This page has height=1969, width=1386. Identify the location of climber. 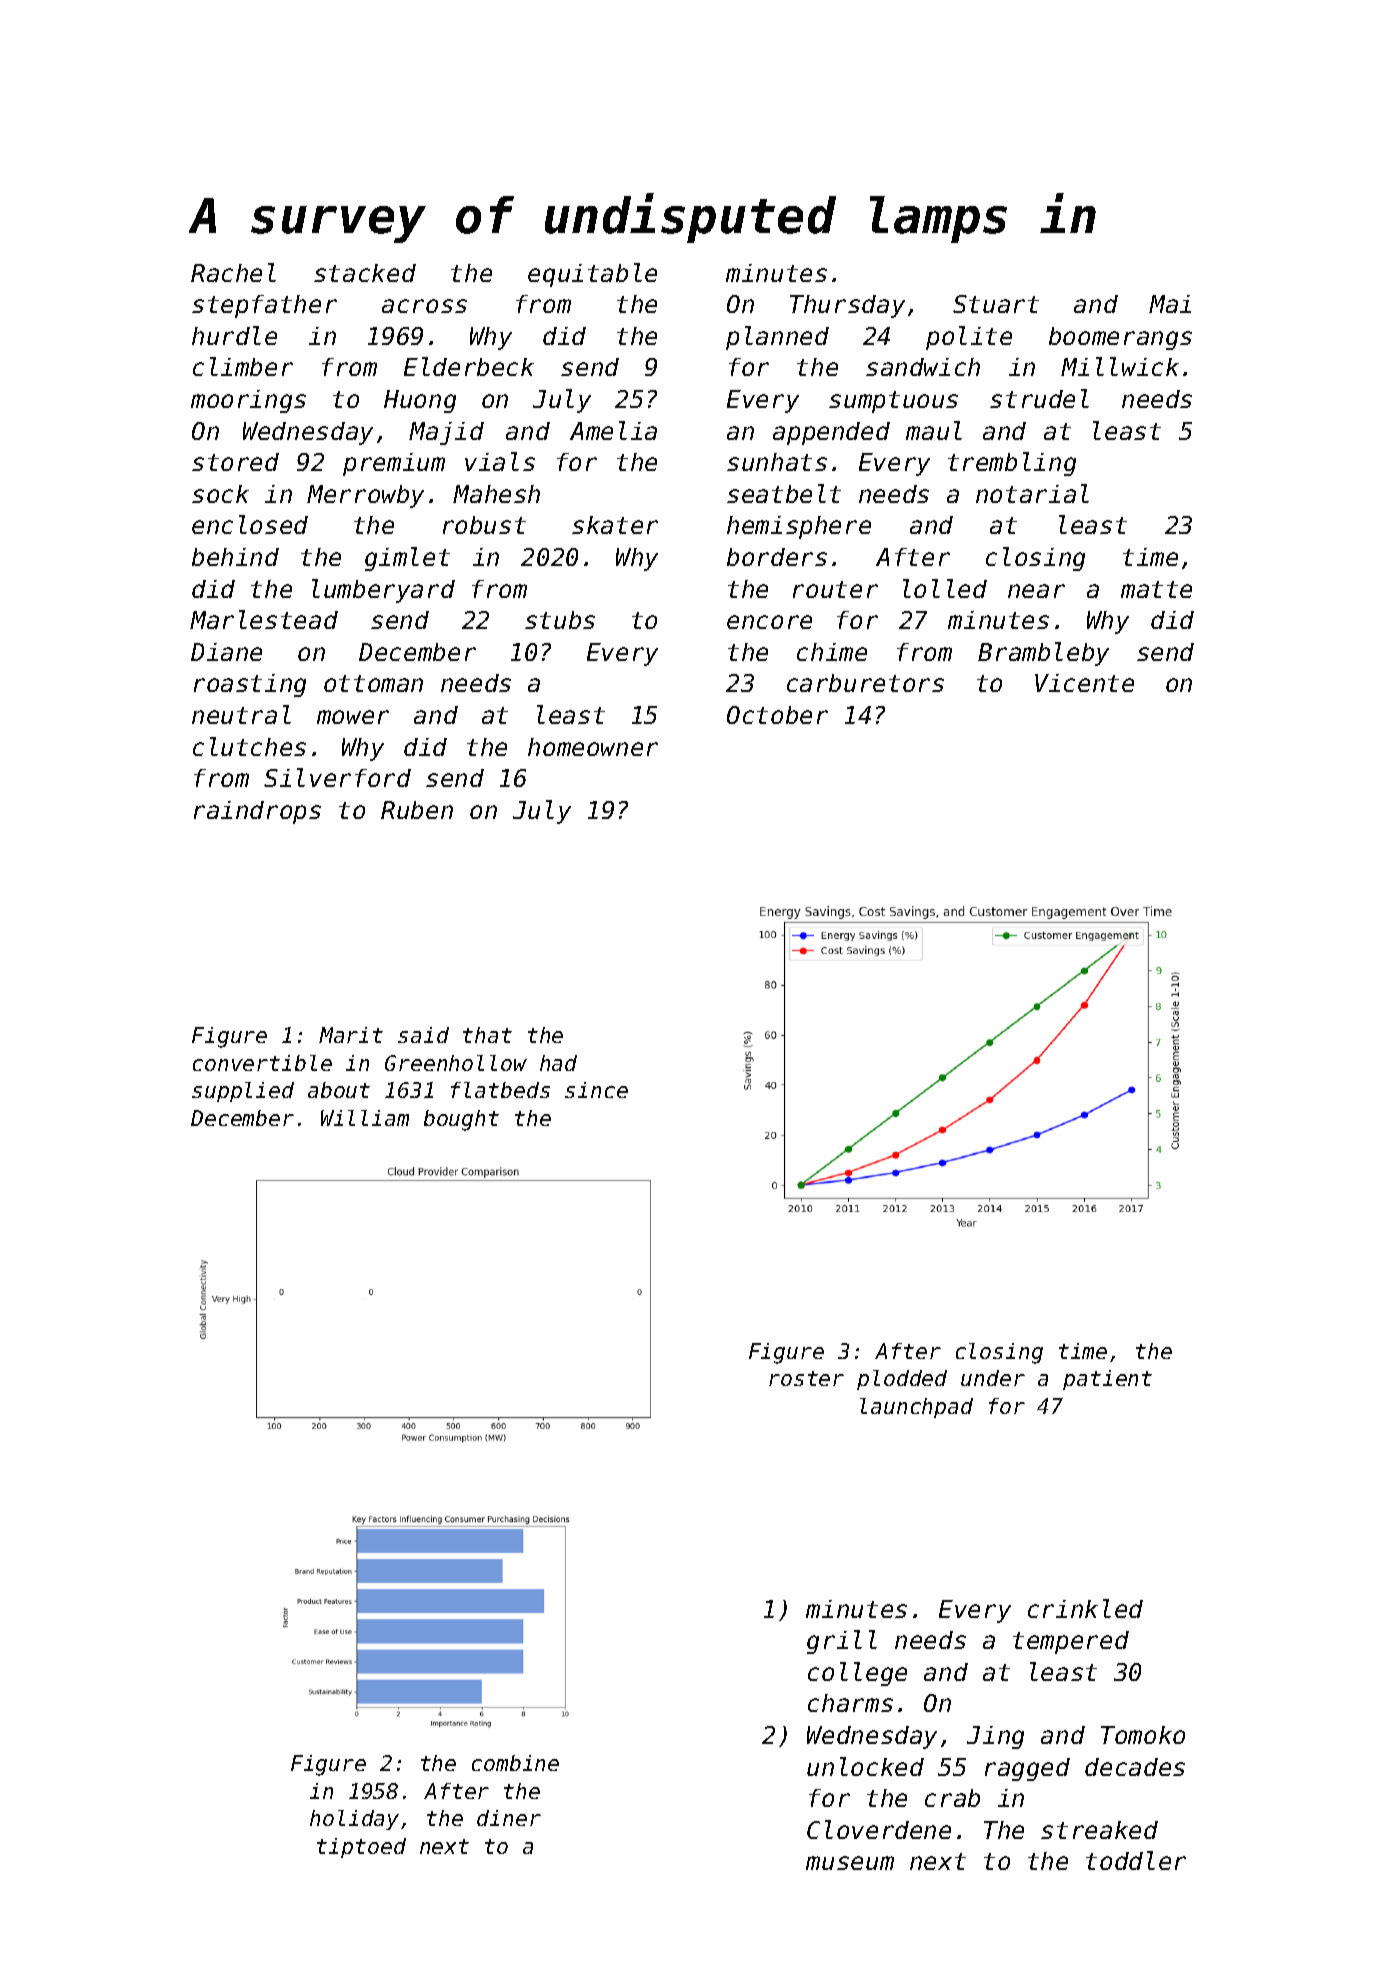
(243, 366).
